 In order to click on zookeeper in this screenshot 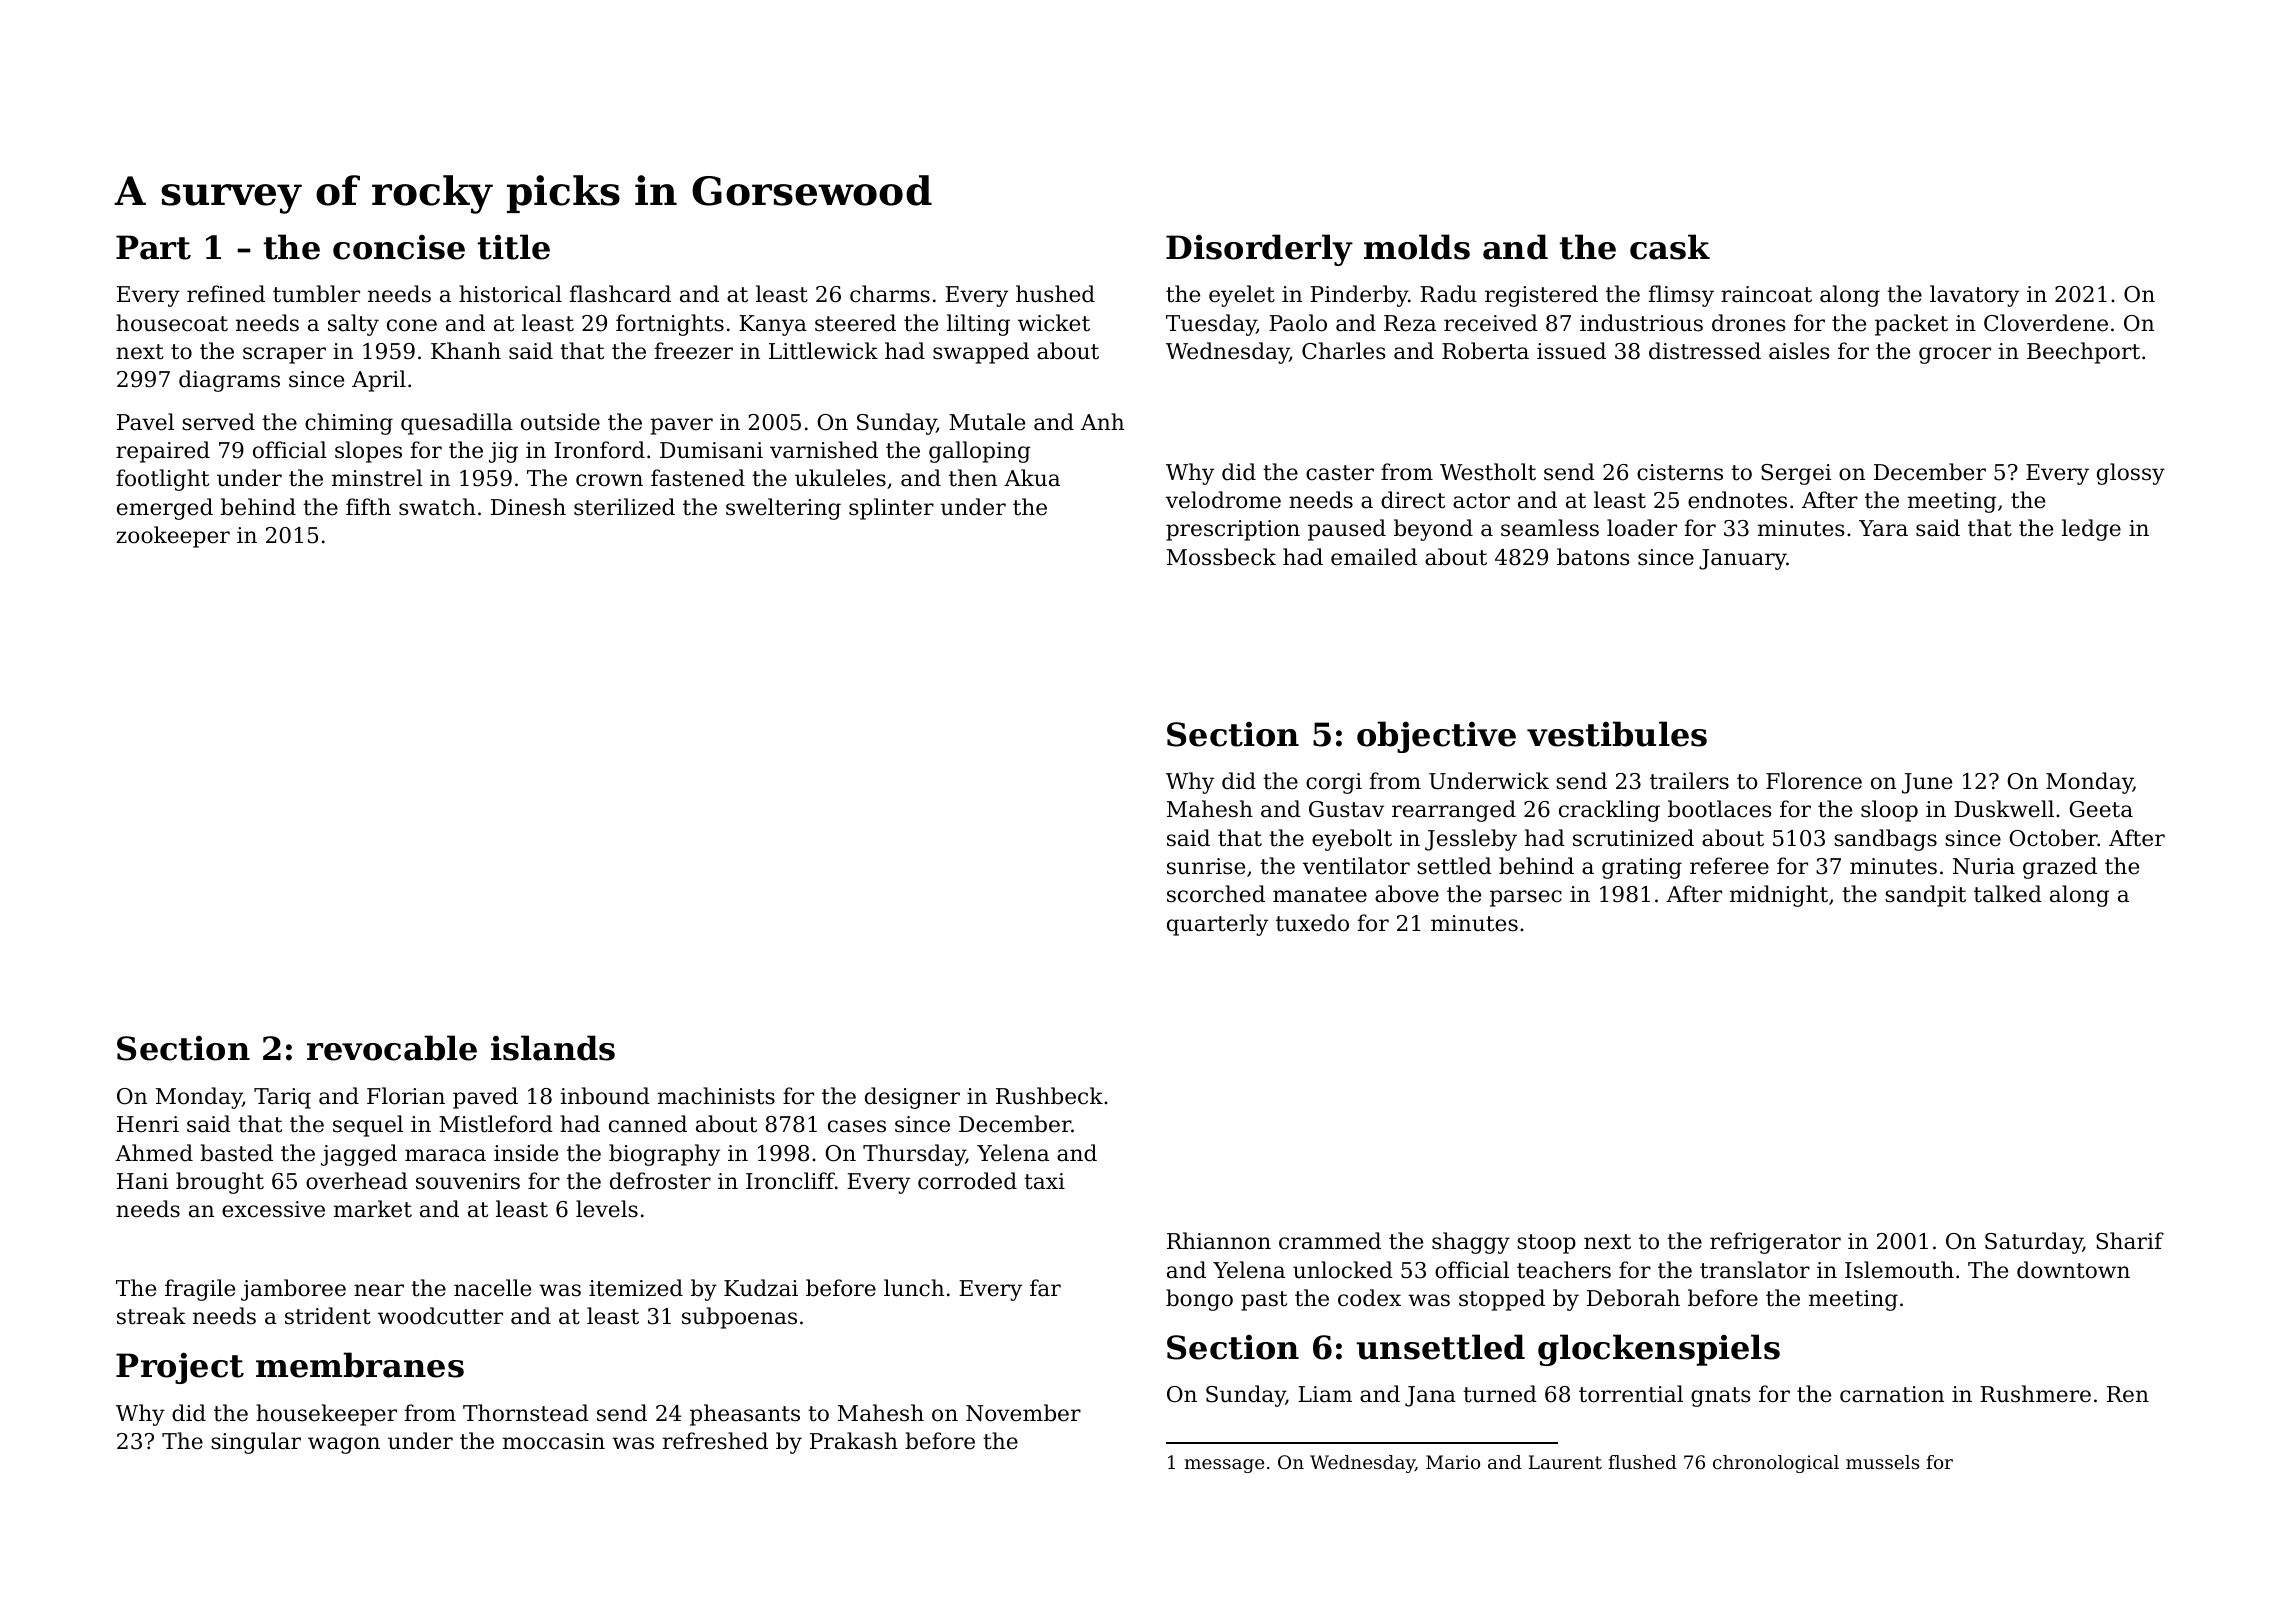, I will do `click(173, 537)`.
